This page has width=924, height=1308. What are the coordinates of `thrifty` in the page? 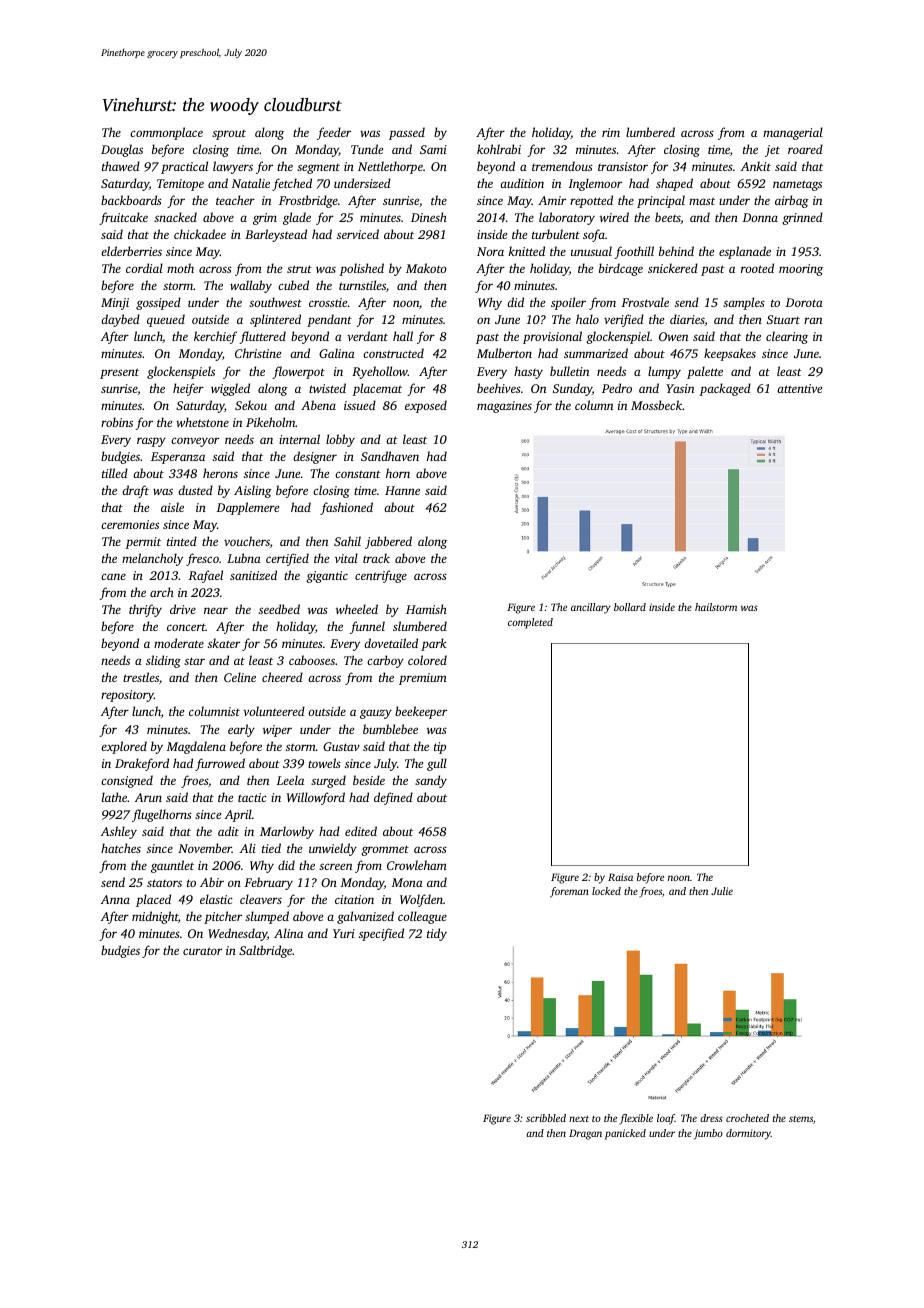 It's located at (145, 610).
